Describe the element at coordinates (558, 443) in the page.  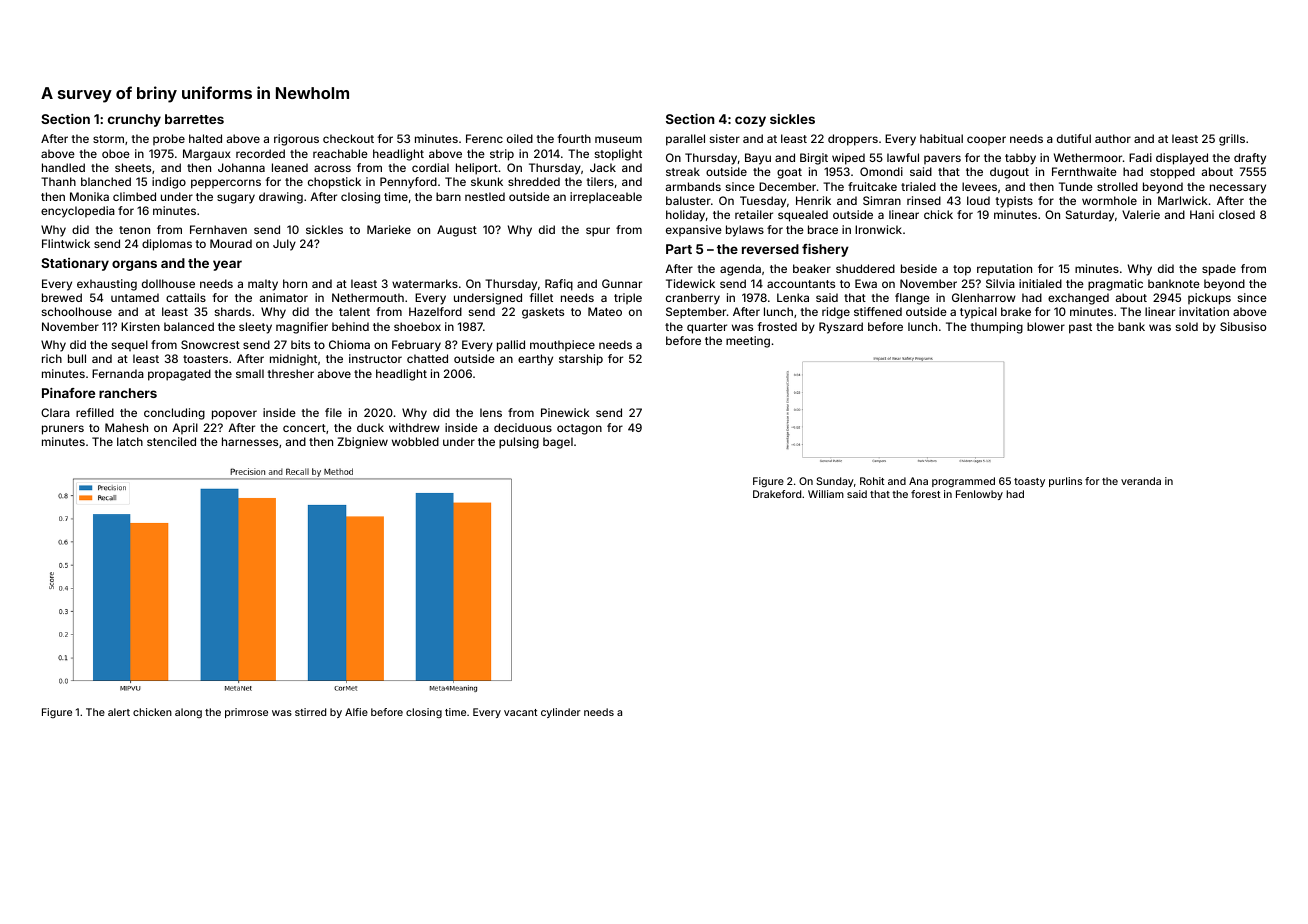
I see `bagel` at that location.
